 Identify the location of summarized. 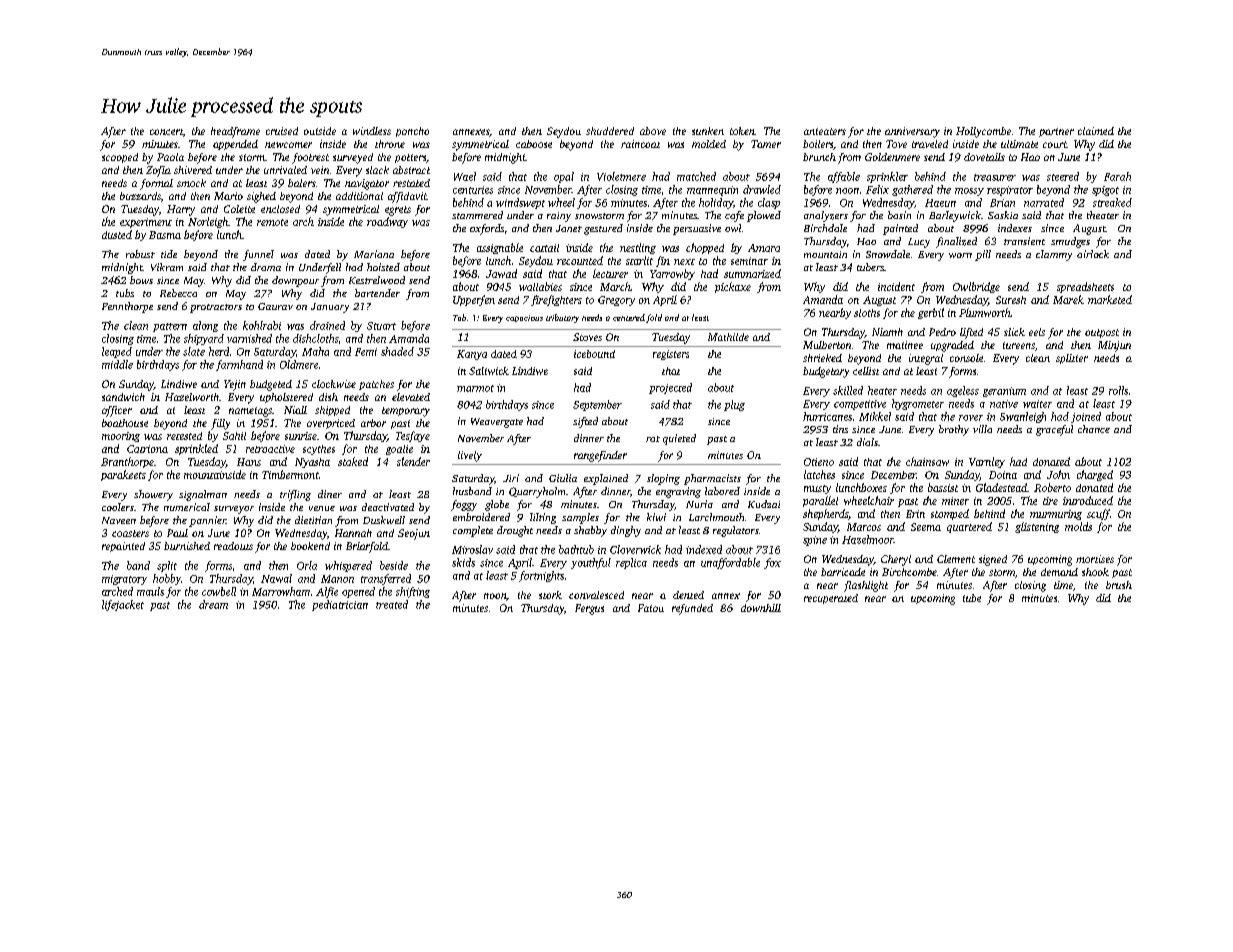
(752, 273).
